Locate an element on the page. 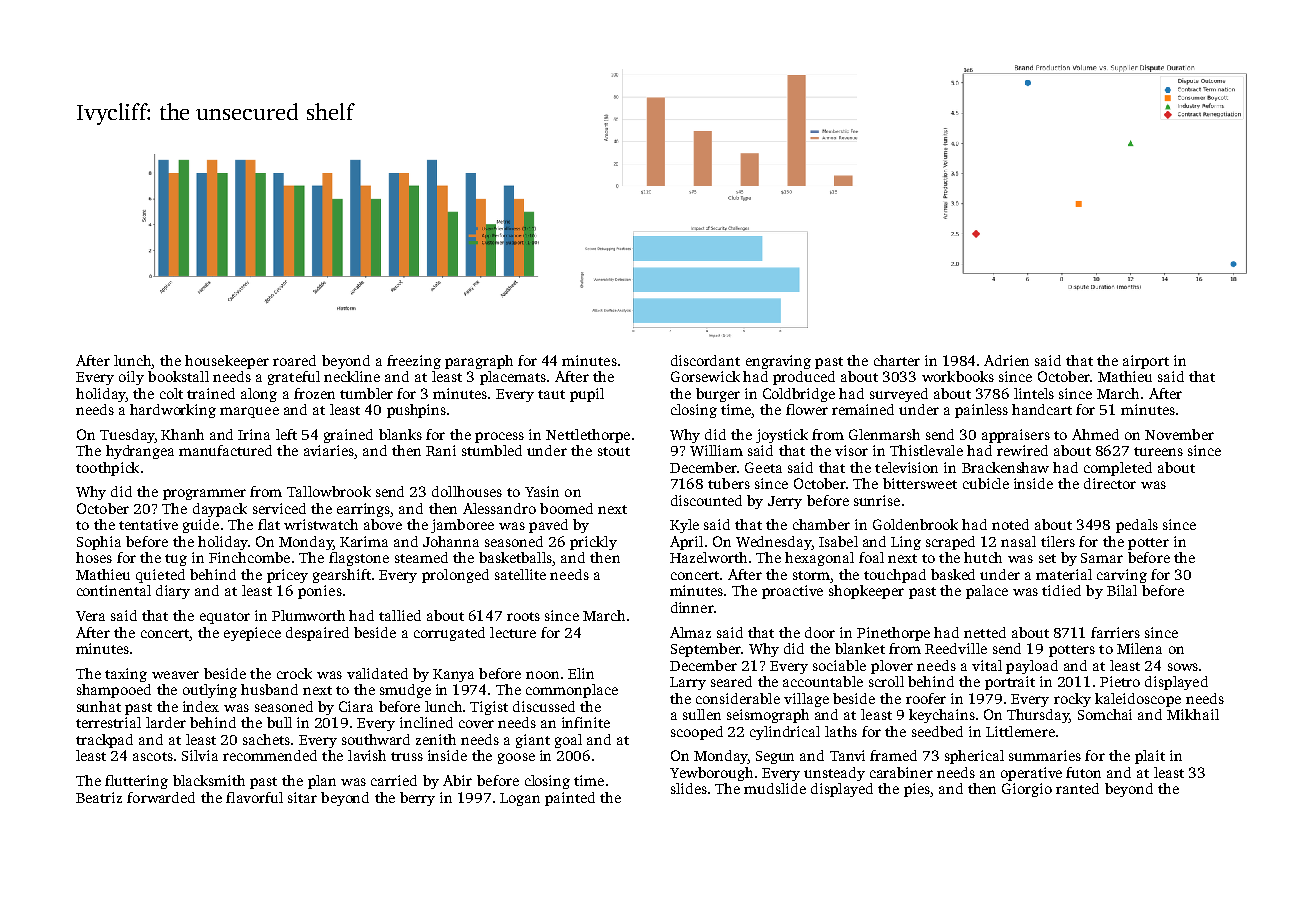 This document has width=1308, height=924. Giorgio is located at coordinates (1027, 790).
